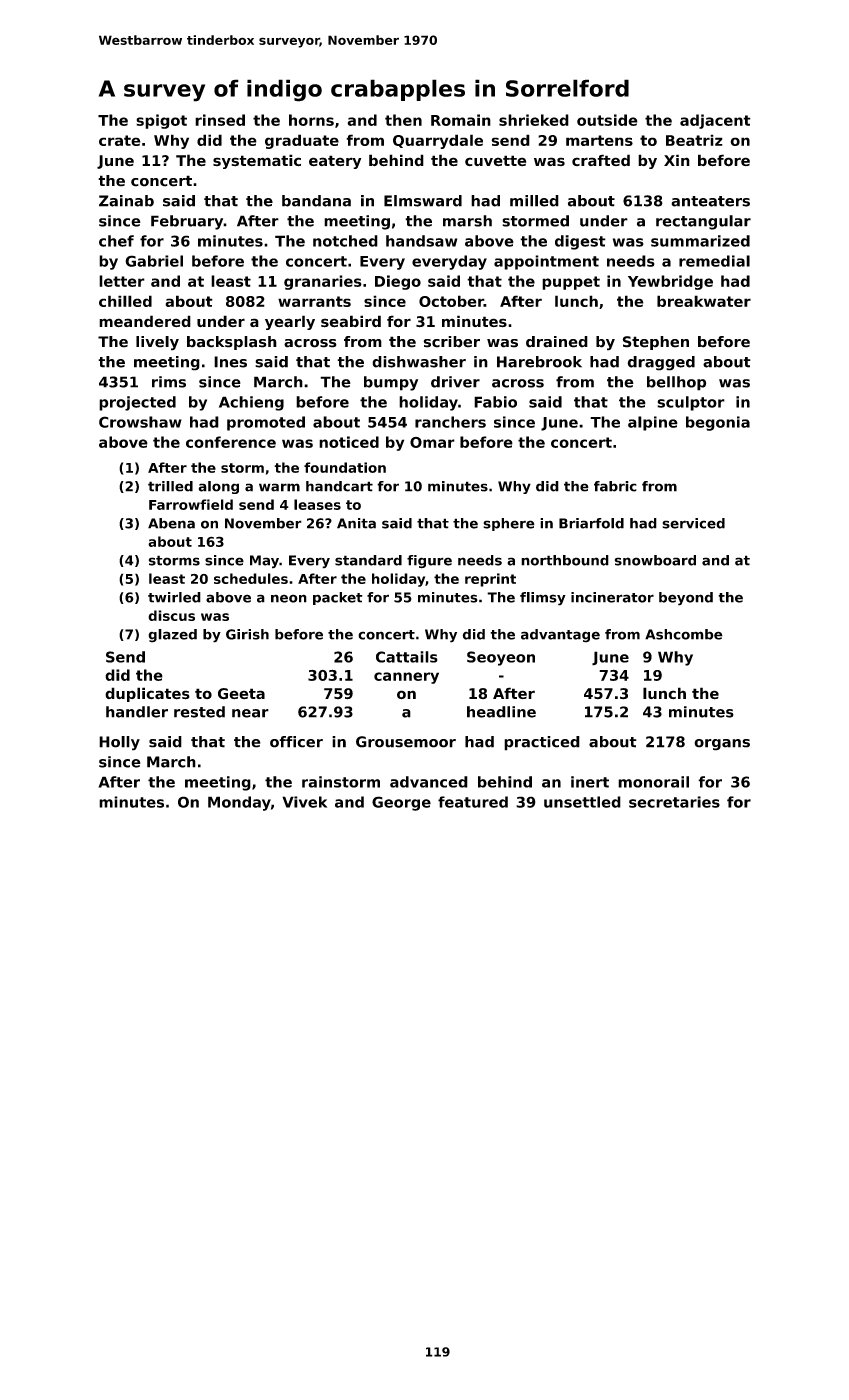 The height and width of the document is (1400, 849). What do you see at coordinates (490, 580) in the document?
I see `reprint` at bounding box center [490, 580].
